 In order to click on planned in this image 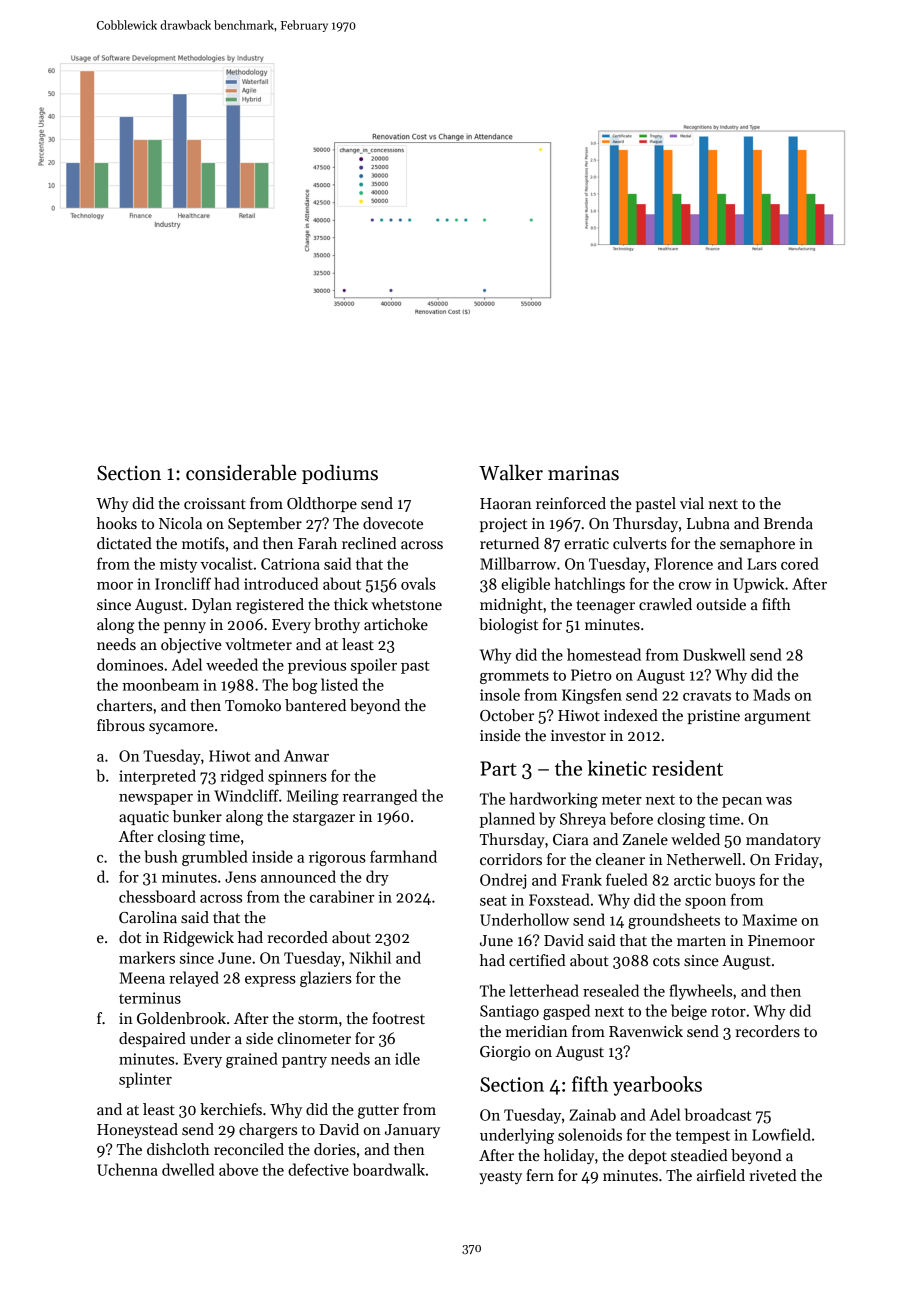, I will do `click(507, 820)`.
